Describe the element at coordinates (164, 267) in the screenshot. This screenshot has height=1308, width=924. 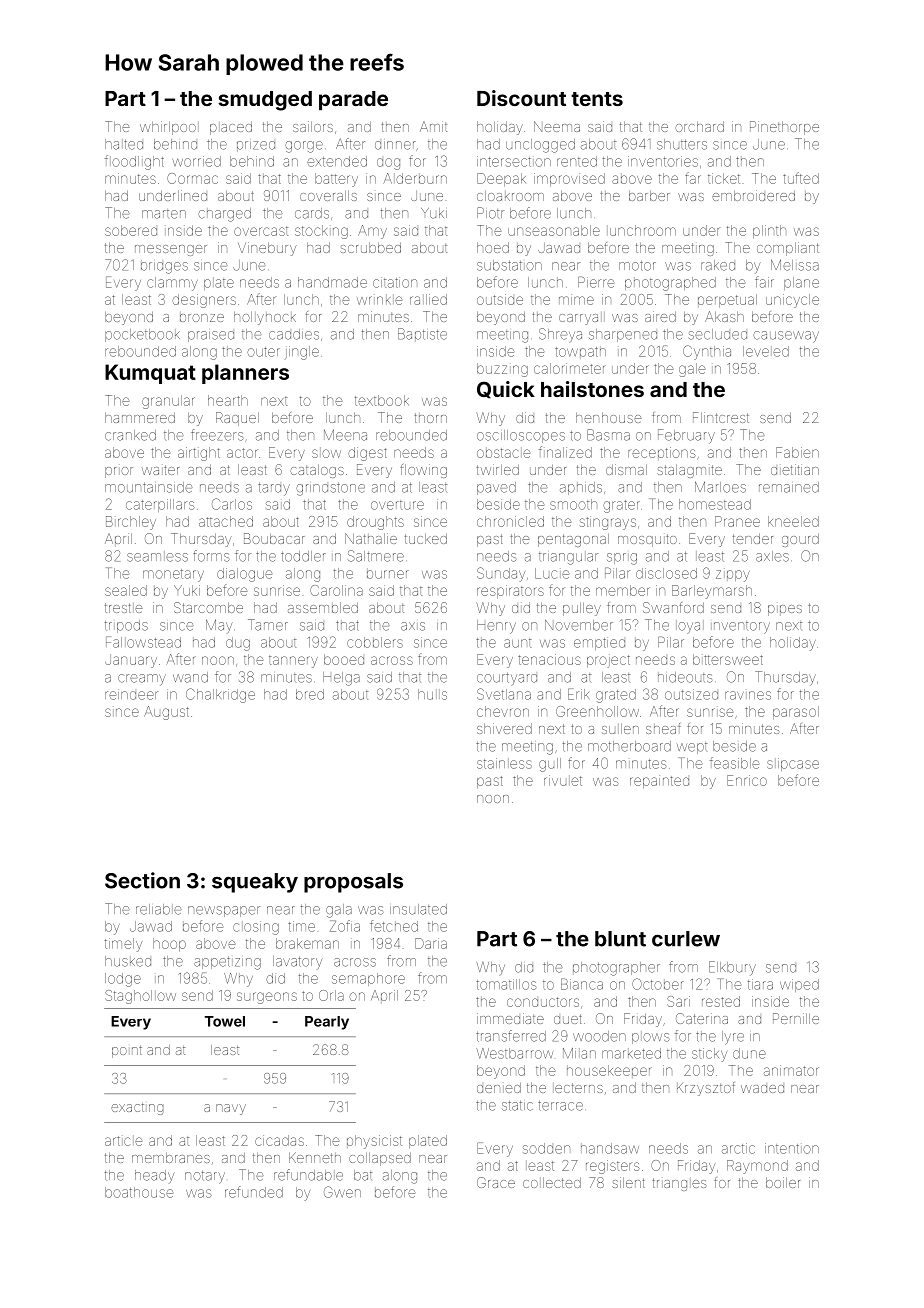
I see `bridges` at that location.
